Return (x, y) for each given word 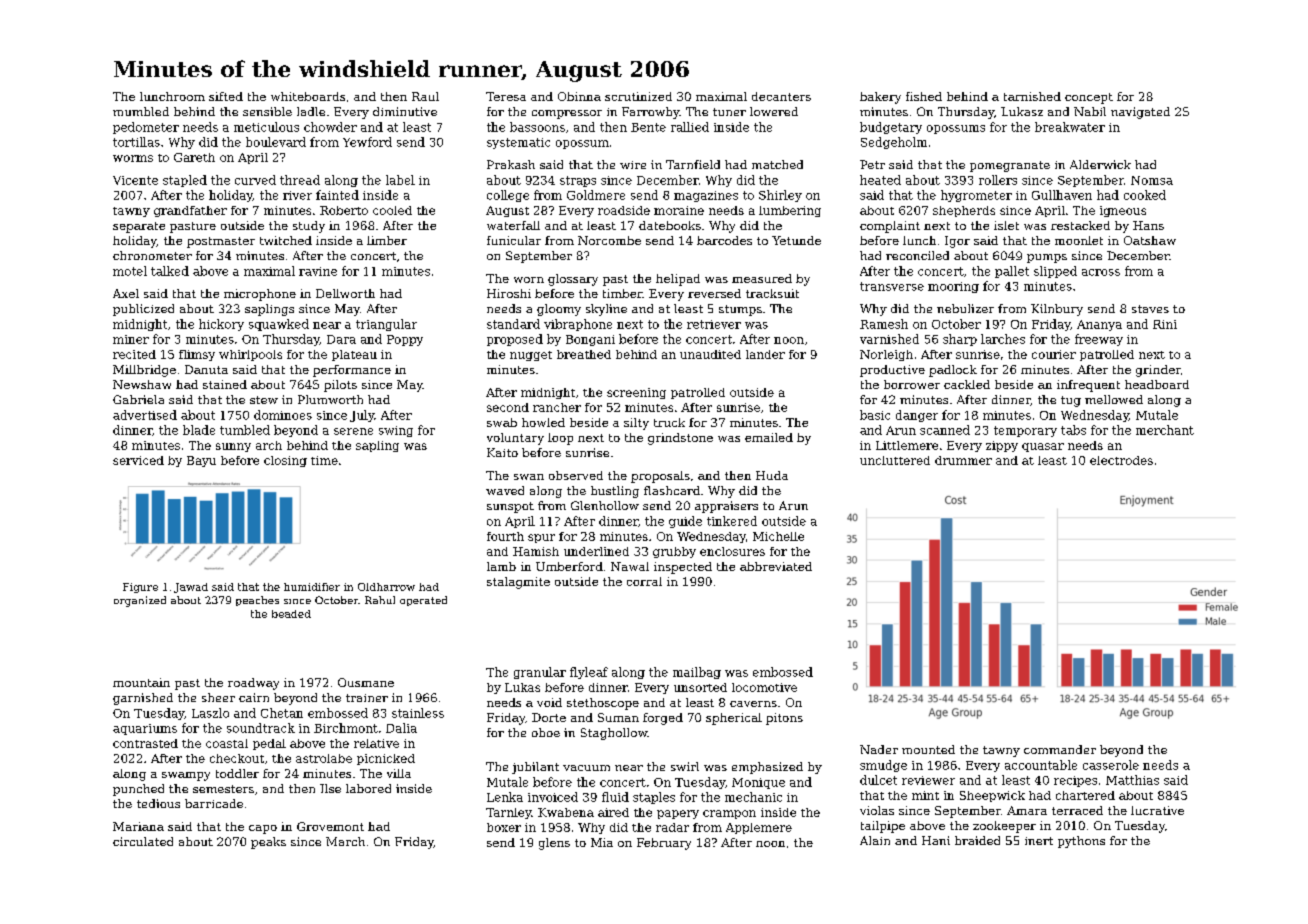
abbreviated (776, 566)
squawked (279, 325)
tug (1071, 401)
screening (636, 393)
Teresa (506, 96)
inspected (683, 568)
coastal (227, 743)
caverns (753, 704)
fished (924, 96)
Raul (425, 96)
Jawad (191, 588)
